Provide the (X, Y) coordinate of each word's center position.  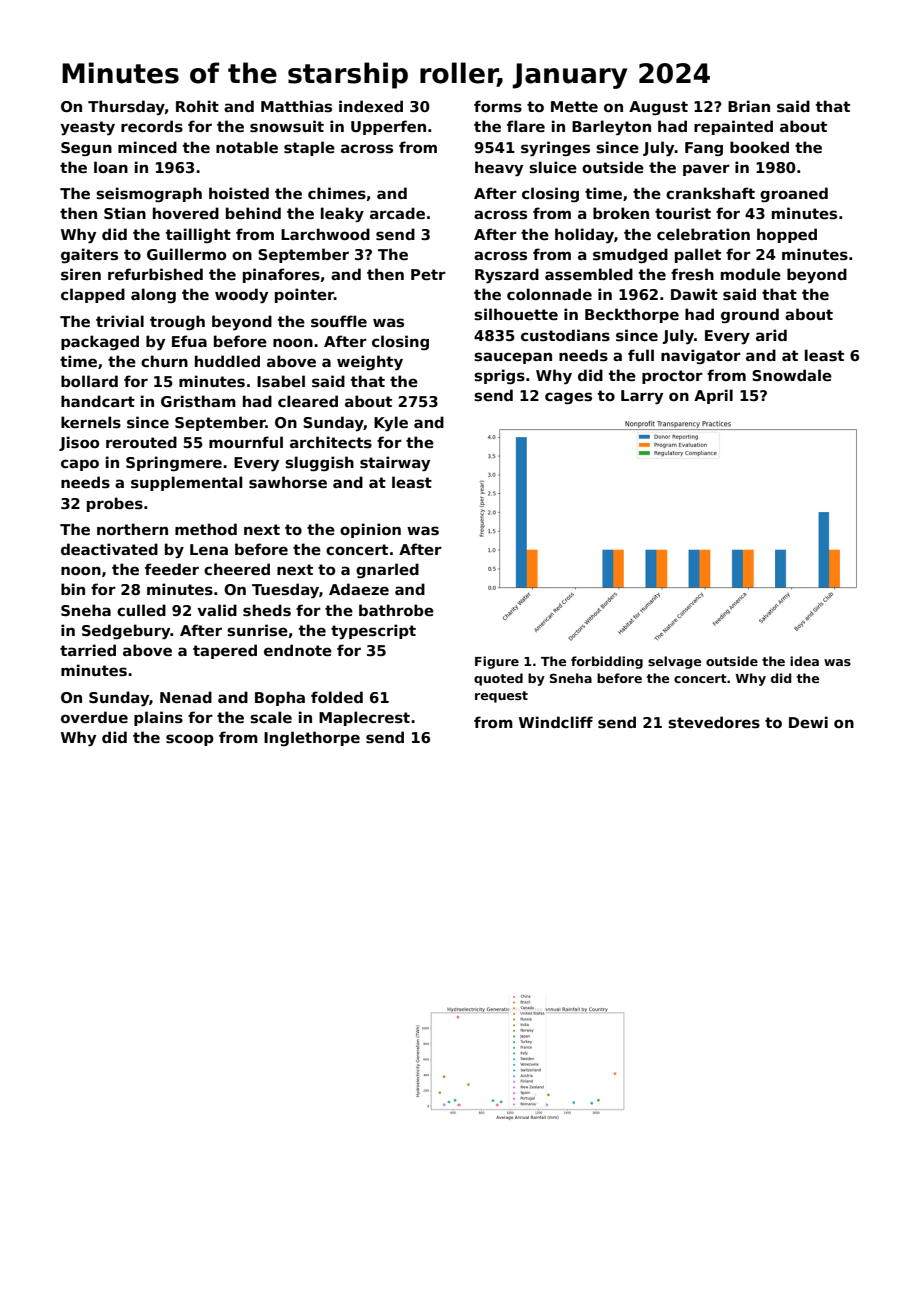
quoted (498, 679)
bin (73, 589)
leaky (342, 215)
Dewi (808, 722)
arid (771, 335)
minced (147, 147)
